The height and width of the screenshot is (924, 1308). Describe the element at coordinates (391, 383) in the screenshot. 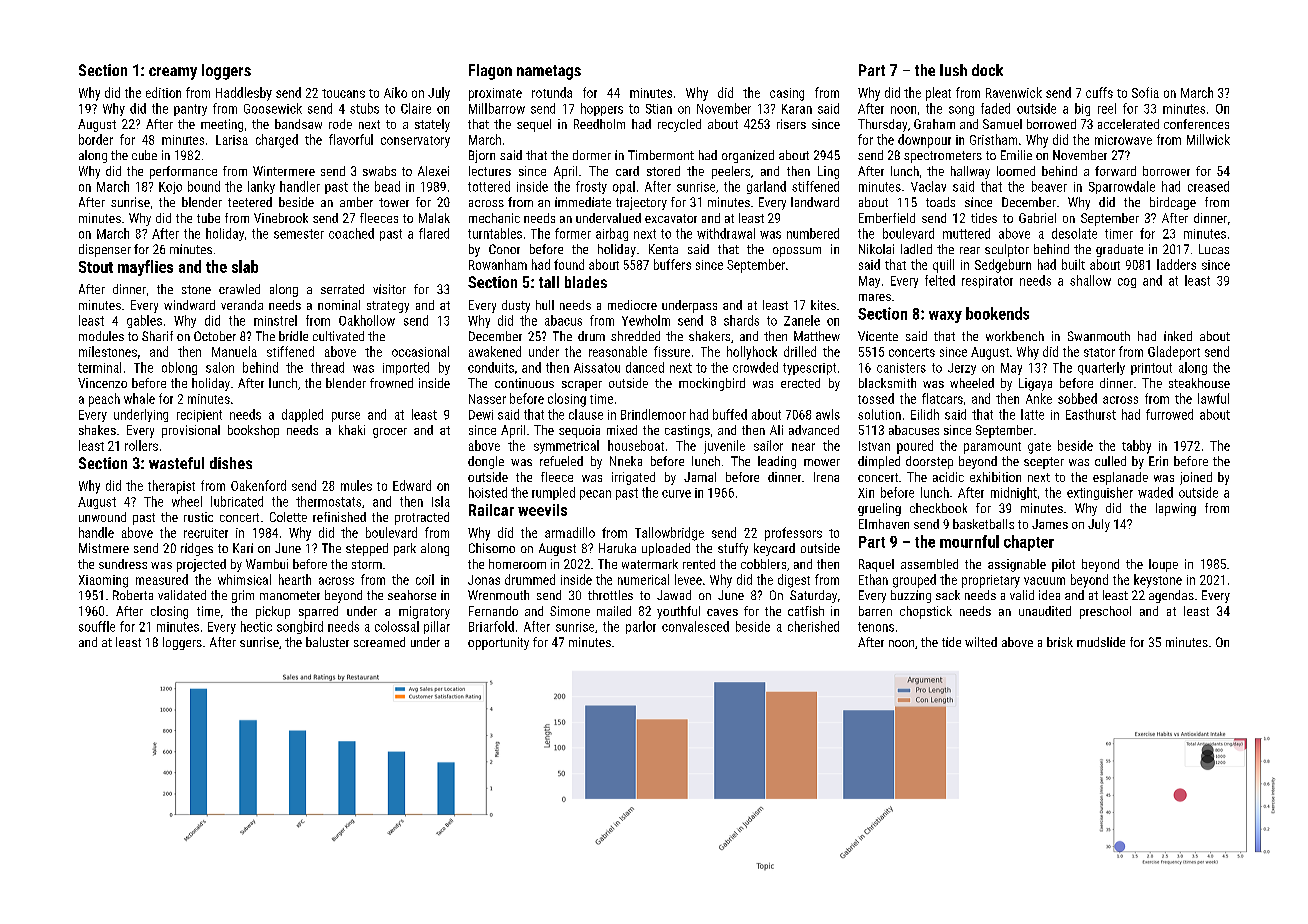

I see `frowned` at that location.
